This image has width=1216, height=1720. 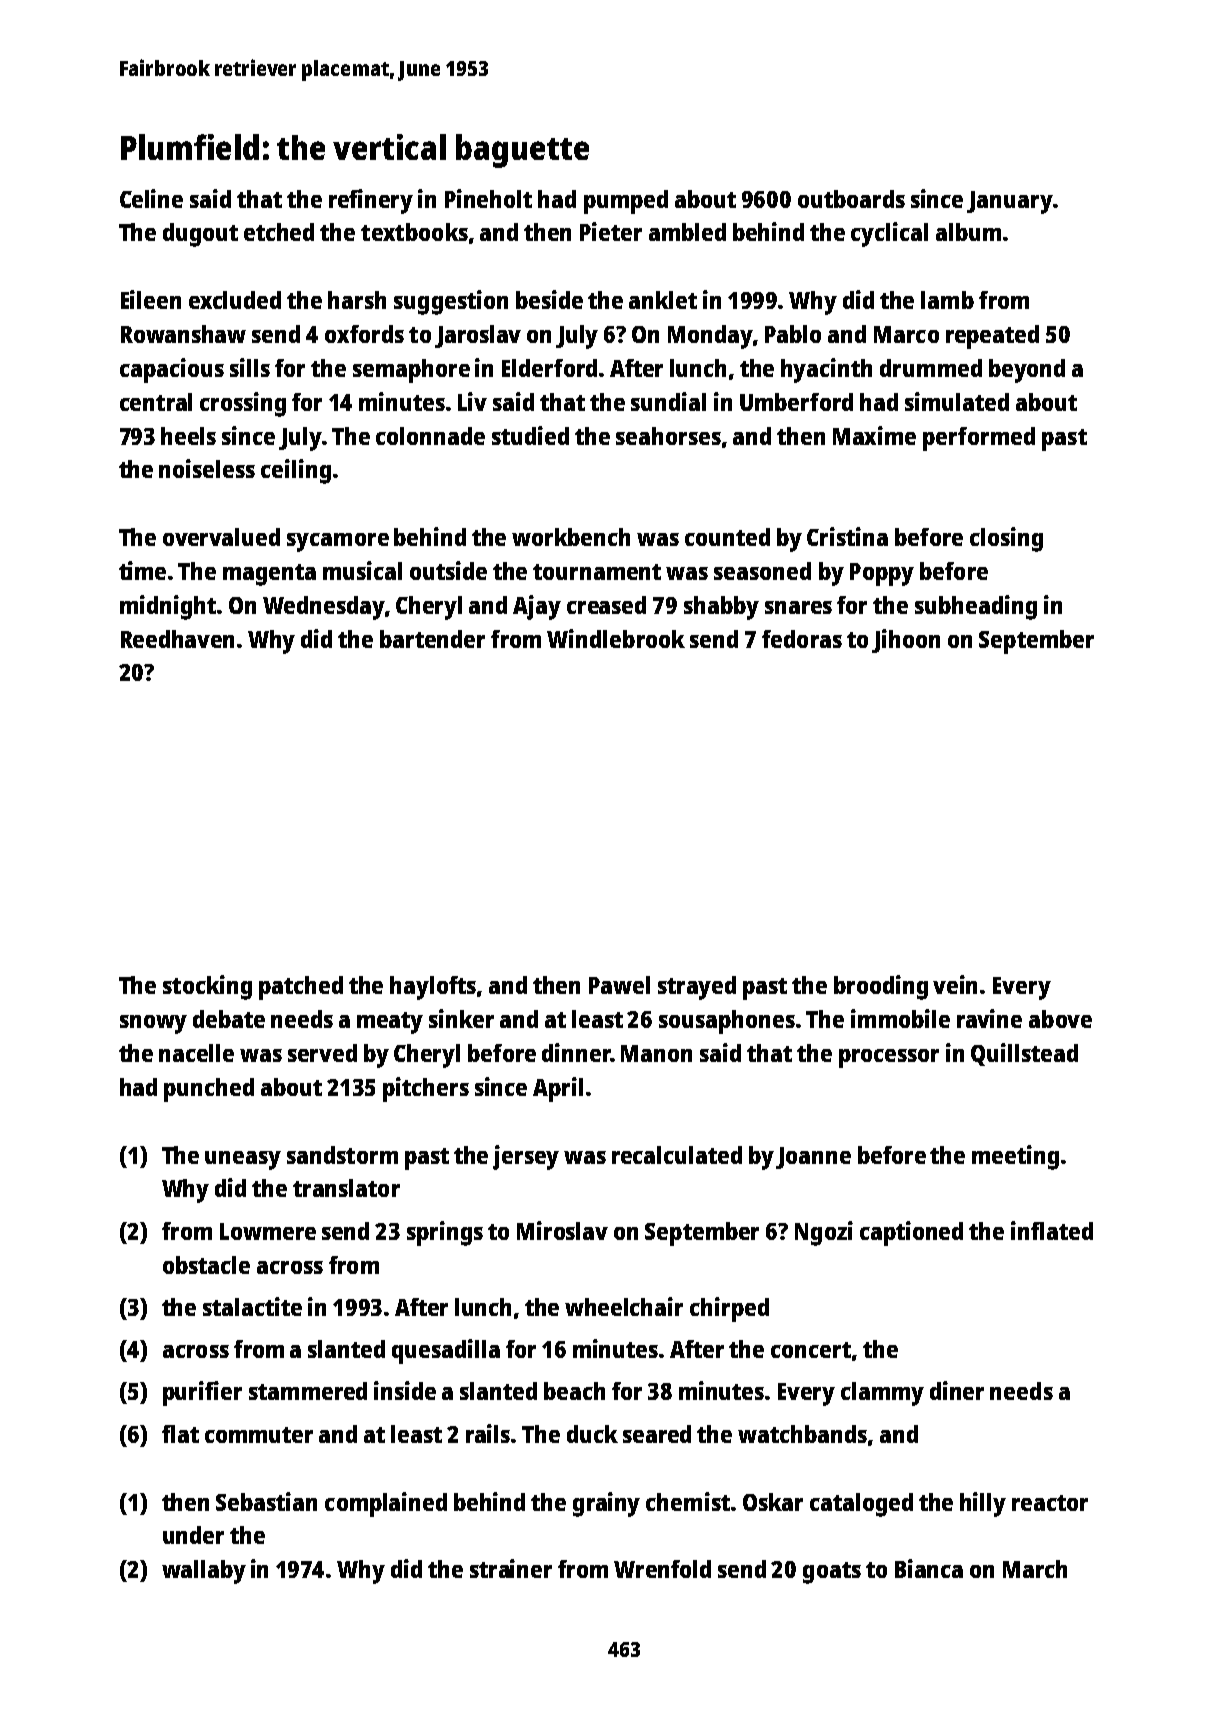 What do you see at coordinates (433, 988) in the image?
I see `haylofts` at bounding box center [433, 988].
